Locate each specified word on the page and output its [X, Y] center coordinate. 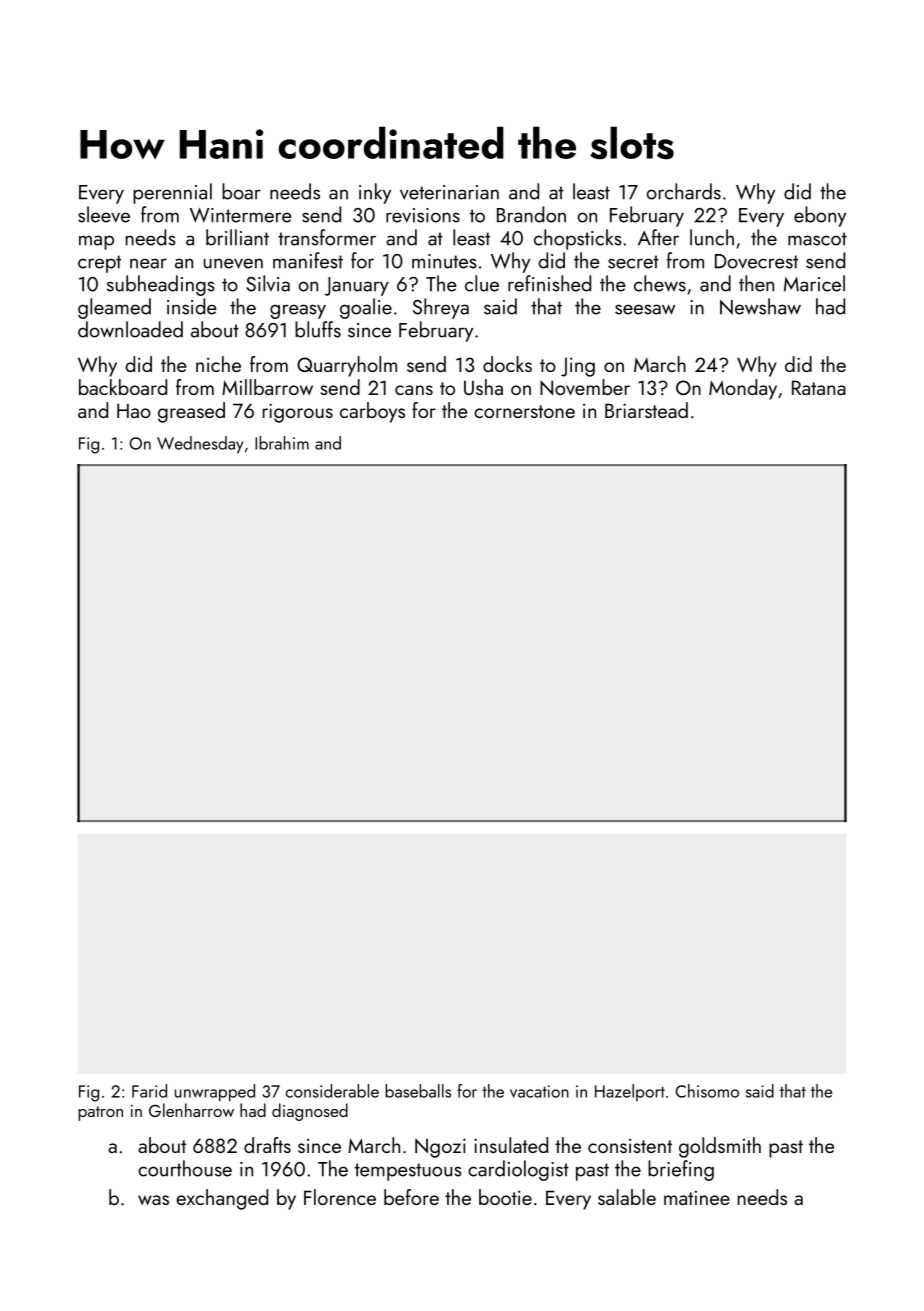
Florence [340, 1197]
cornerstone [524, 411]
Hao [134, 410]
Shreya [441, 308]
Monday [743, 389]
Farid [149, 1091]
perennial [172, 193]
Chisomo [707, 1091]
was [153, 1200]
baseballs [418, 1091]
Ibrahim [282, 443]
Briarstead [646, 410]
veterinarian [449, 192]
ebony [820, 216]
